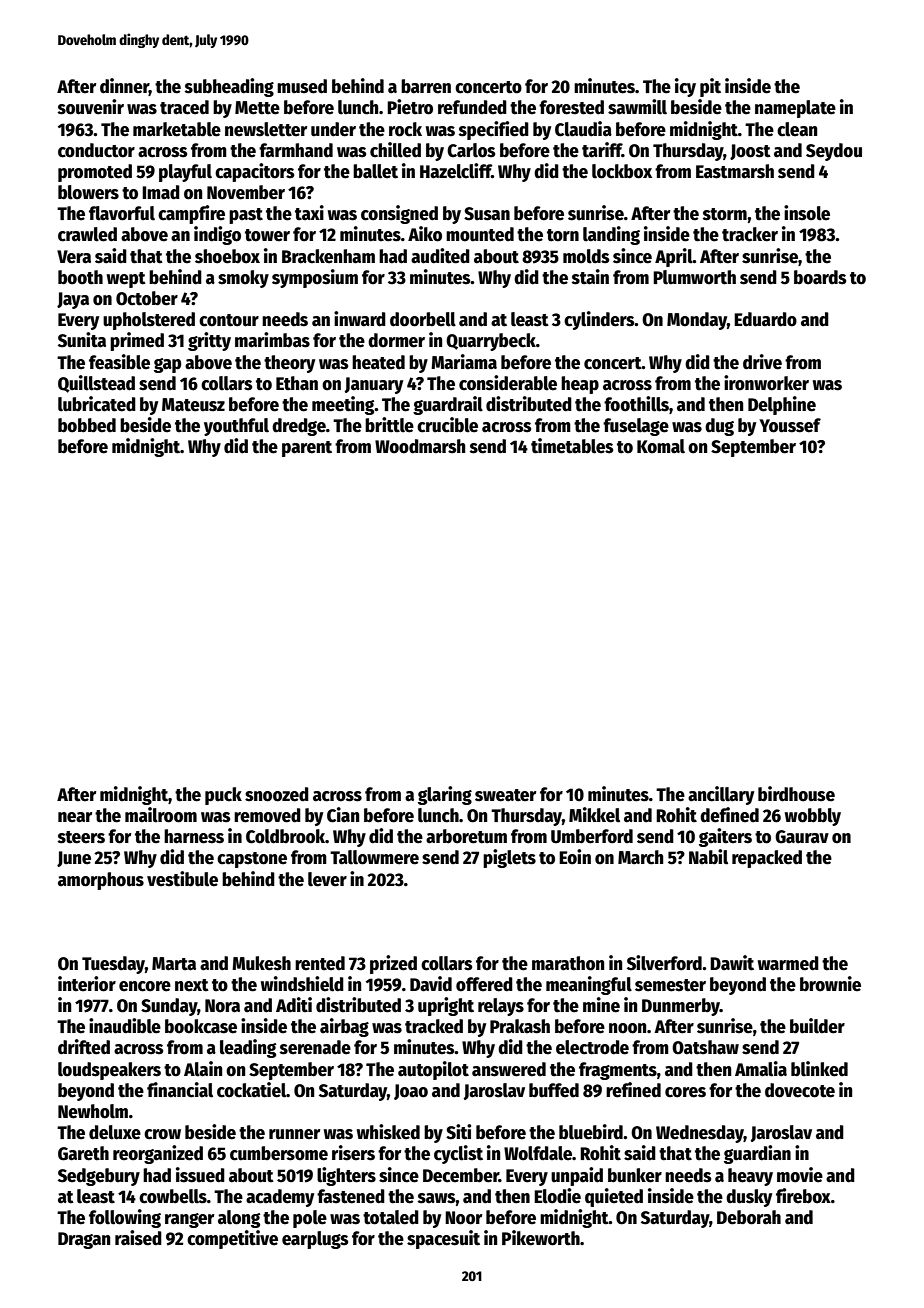 The width and height of the page is (924, 1308). Describe the element at coordinates (575, 857) in the page. I see `Eoin` at that location.
